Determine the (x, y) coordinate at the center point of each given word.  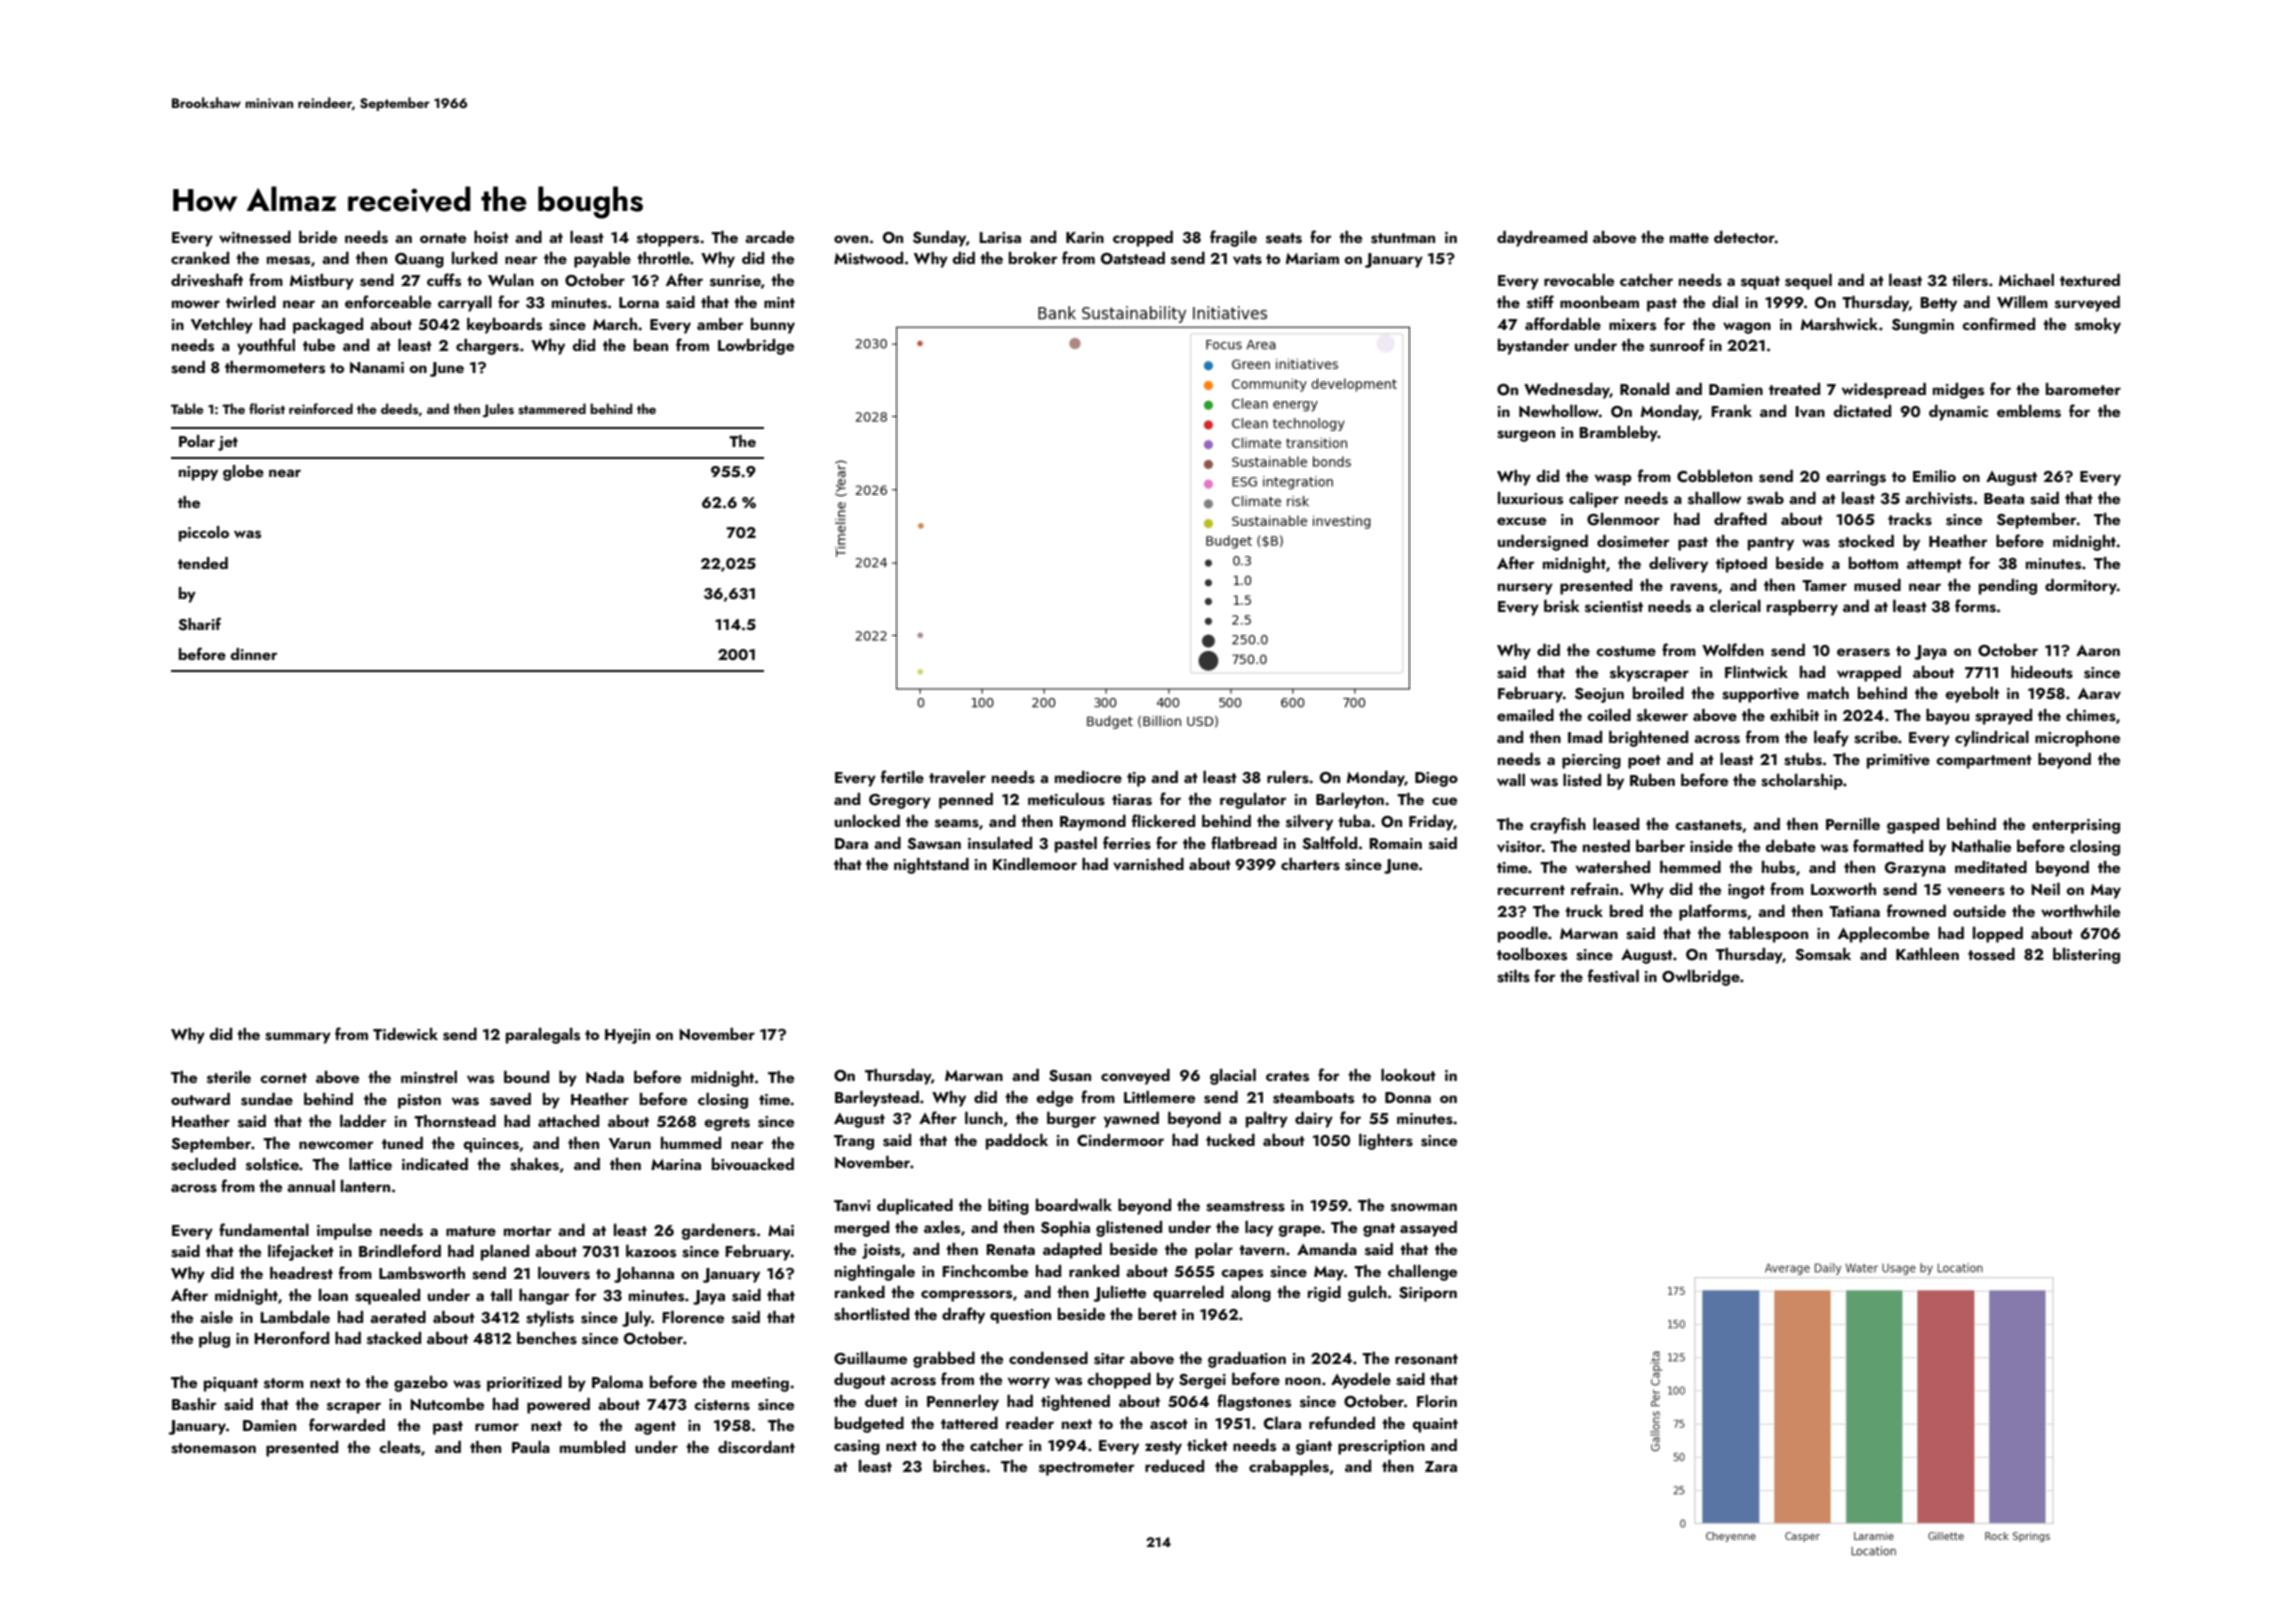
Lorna (639, 302)
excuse (1521, 521)
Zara (1441, 1466)
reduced (1174, 1466)
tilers (1970, 280)
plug (214, 1340)
